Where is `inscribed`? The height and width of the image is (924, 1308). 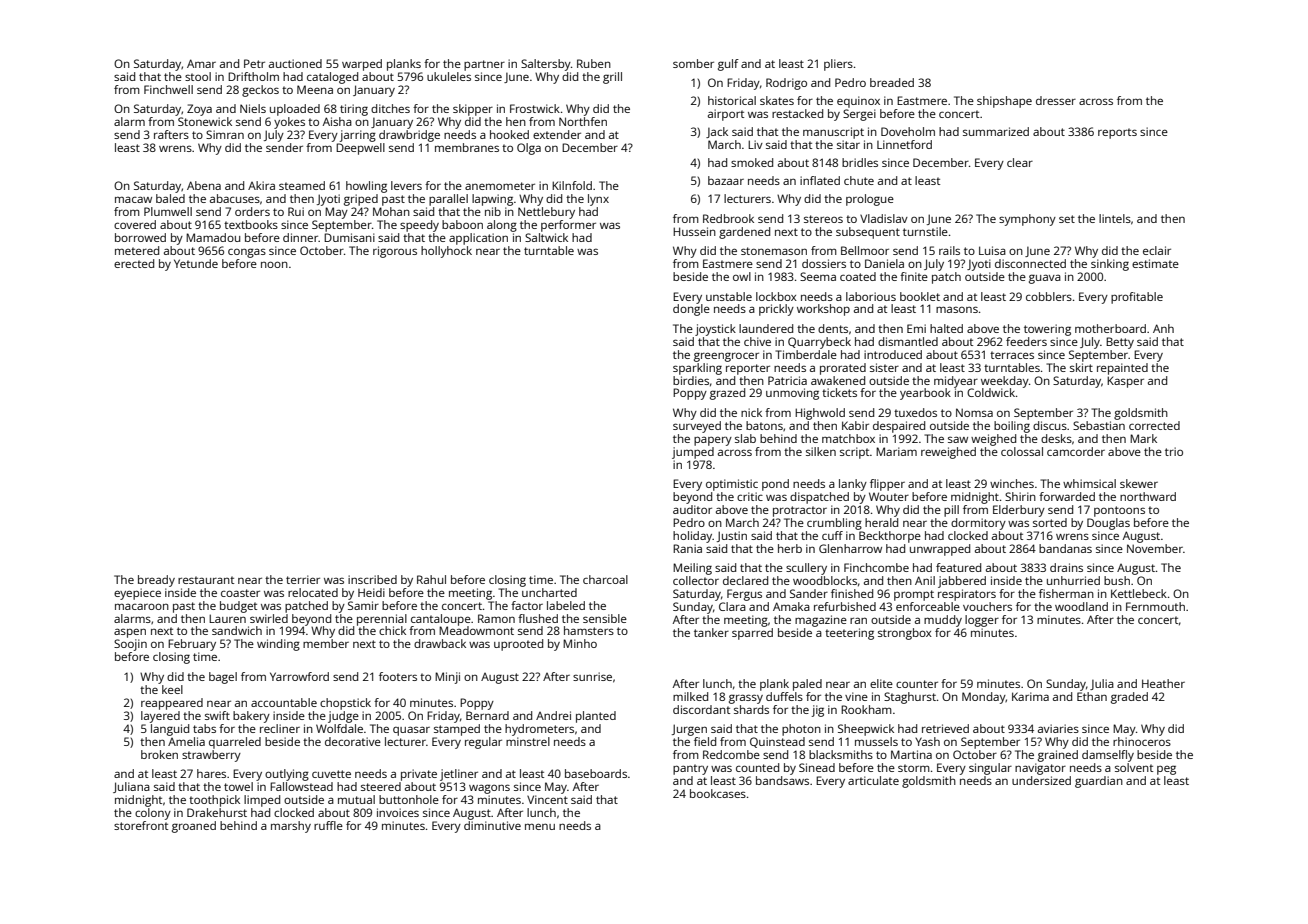 inscribed is located at coordinates (372, 579).
